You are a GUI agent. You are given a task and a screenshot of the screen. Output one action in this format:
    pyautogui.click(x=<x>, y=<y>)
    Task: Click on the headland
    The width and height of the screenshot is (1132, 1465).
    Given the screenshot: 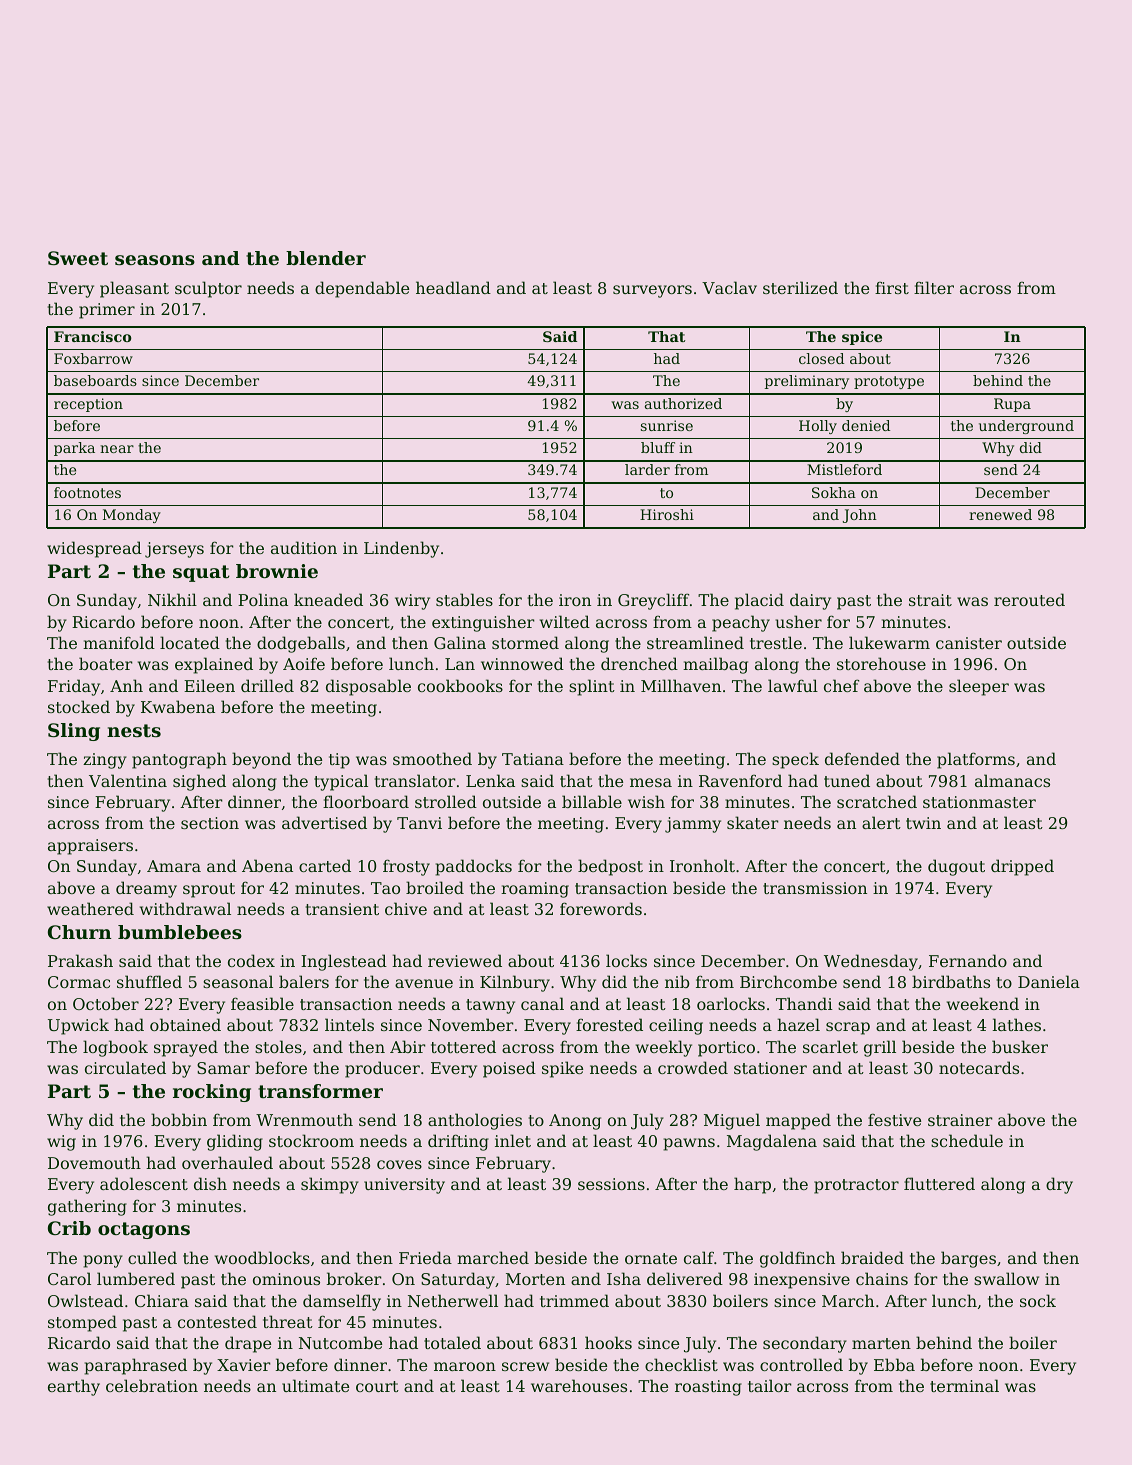 What is the action you would take?
    pyautogui.click(x=453, y=287)
